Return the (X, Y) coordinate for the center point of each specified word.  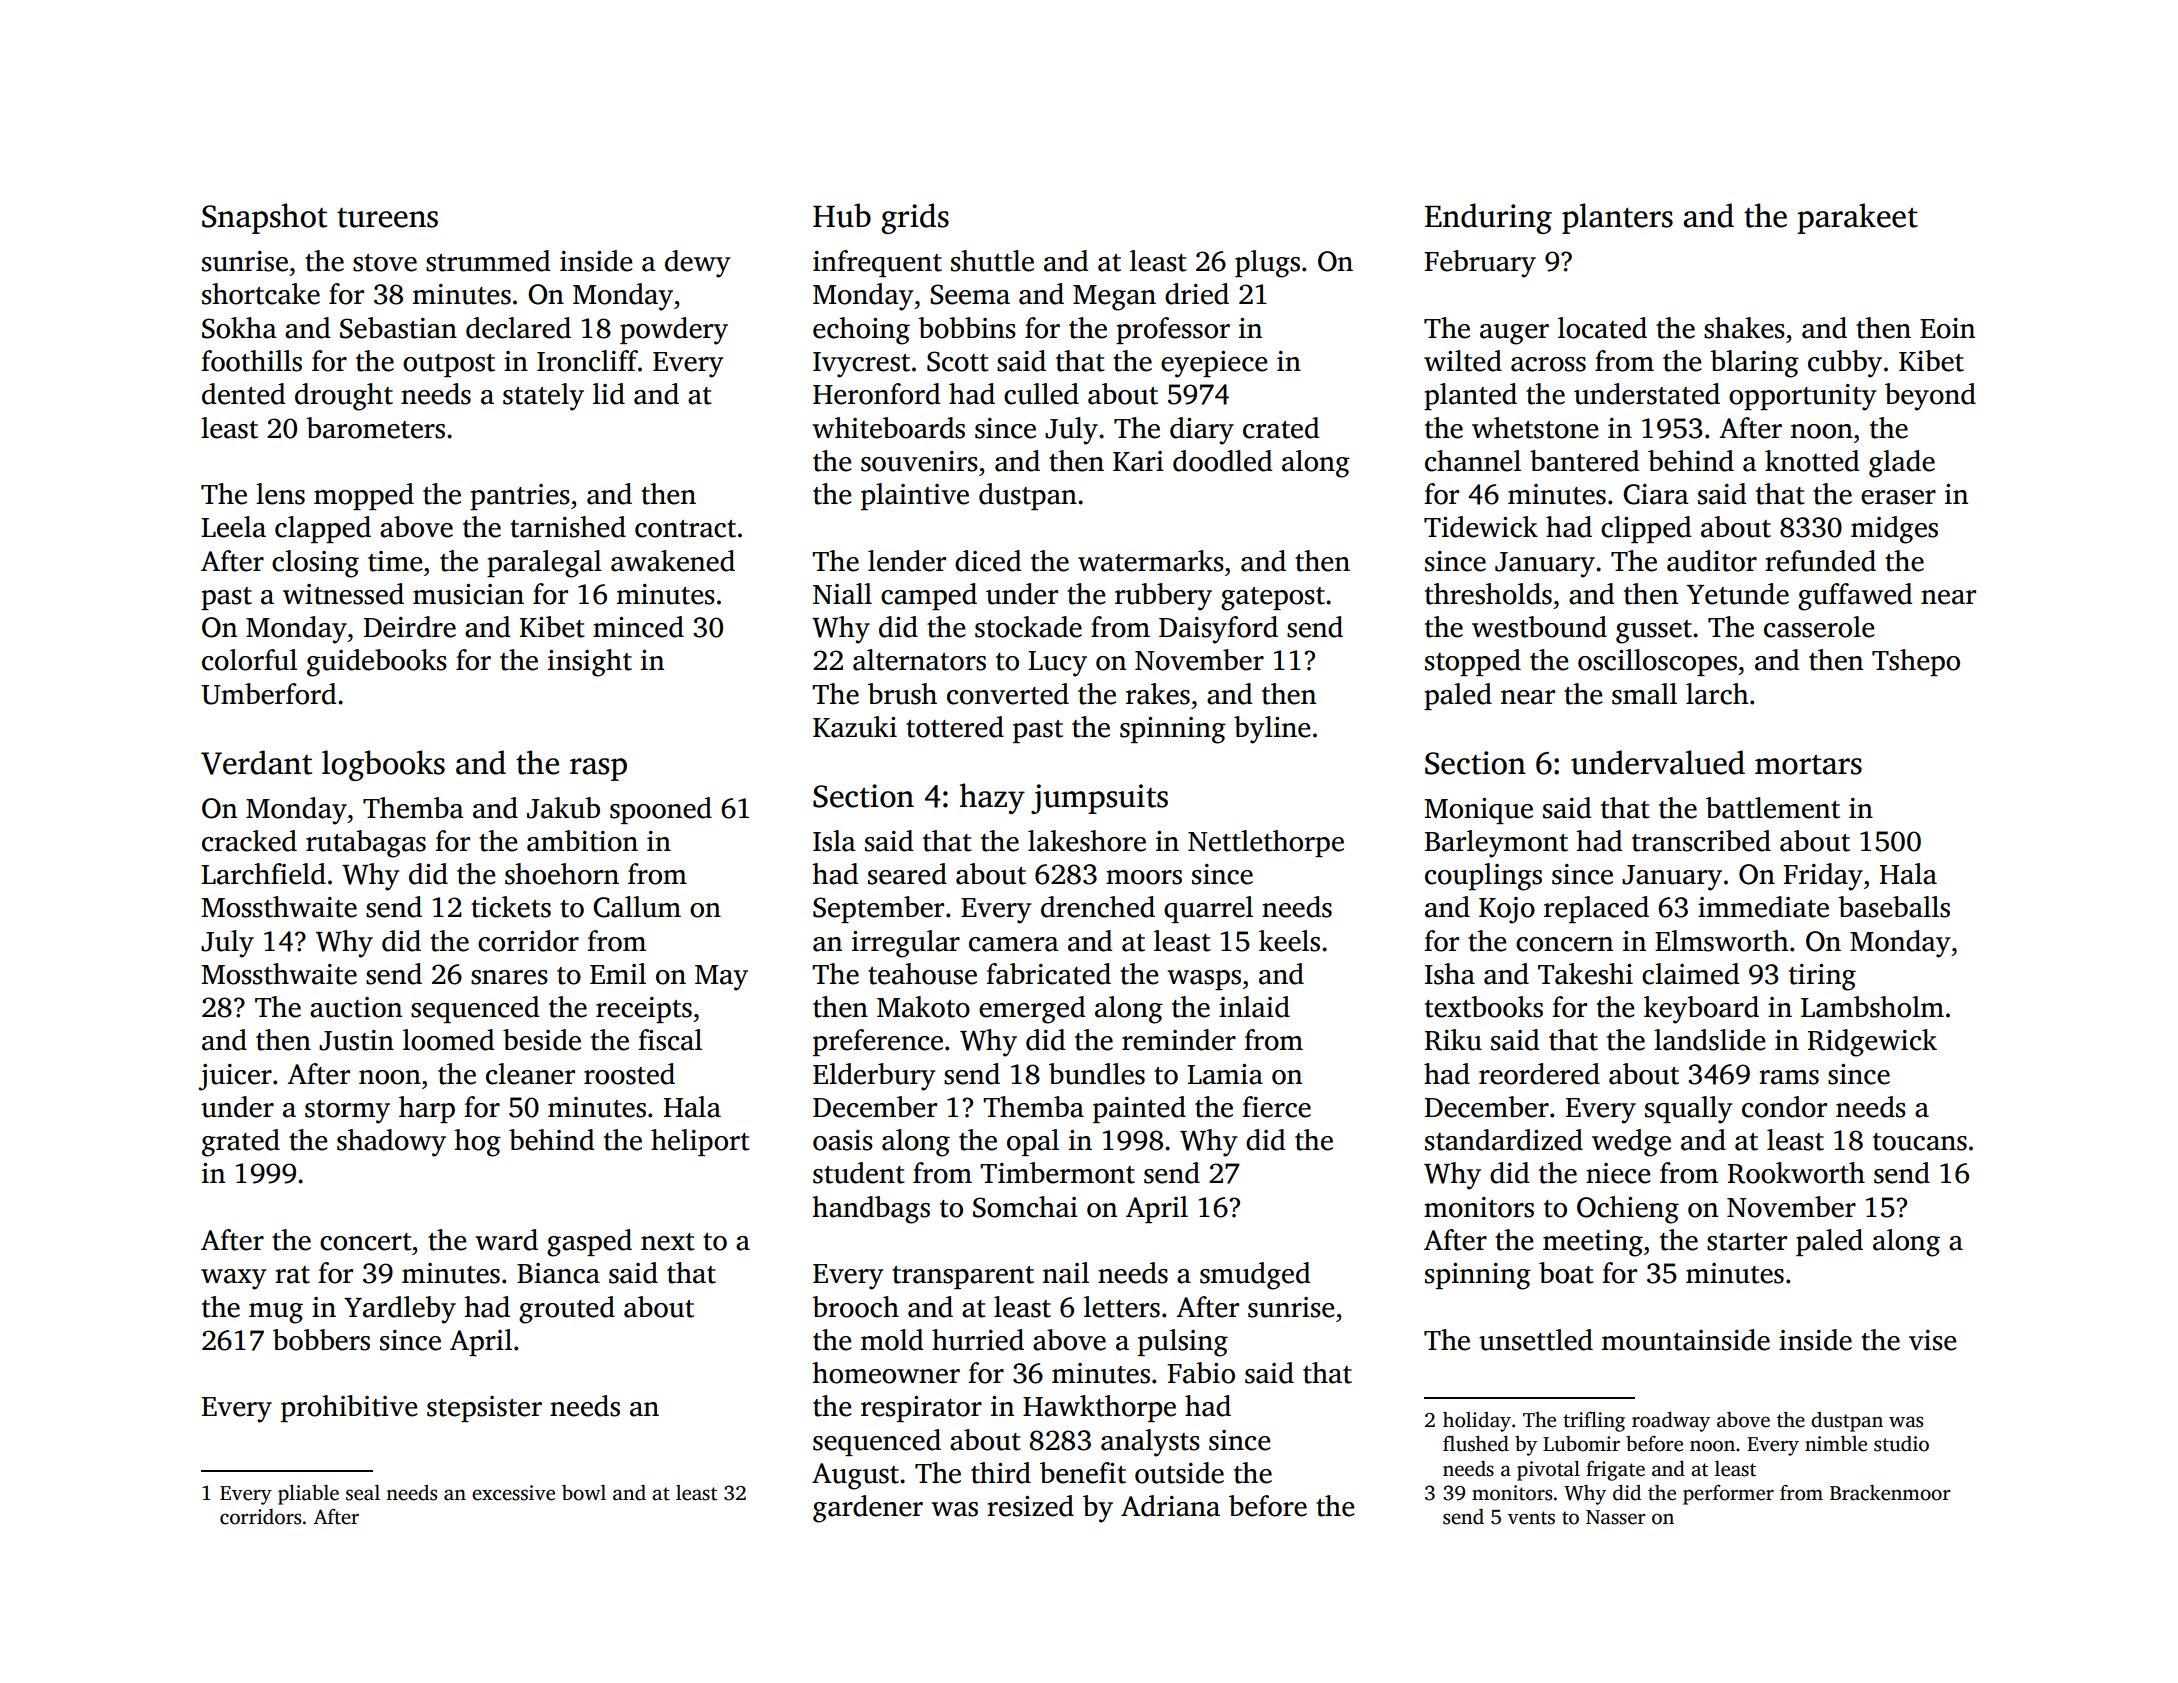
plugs (1267, 264)
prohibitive (349, 1408)
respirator (921, 1409)
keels (1289, 941)
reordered (1539, 1074)
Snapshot (264, 218)
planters (1617, 218)
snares (509, 977)
